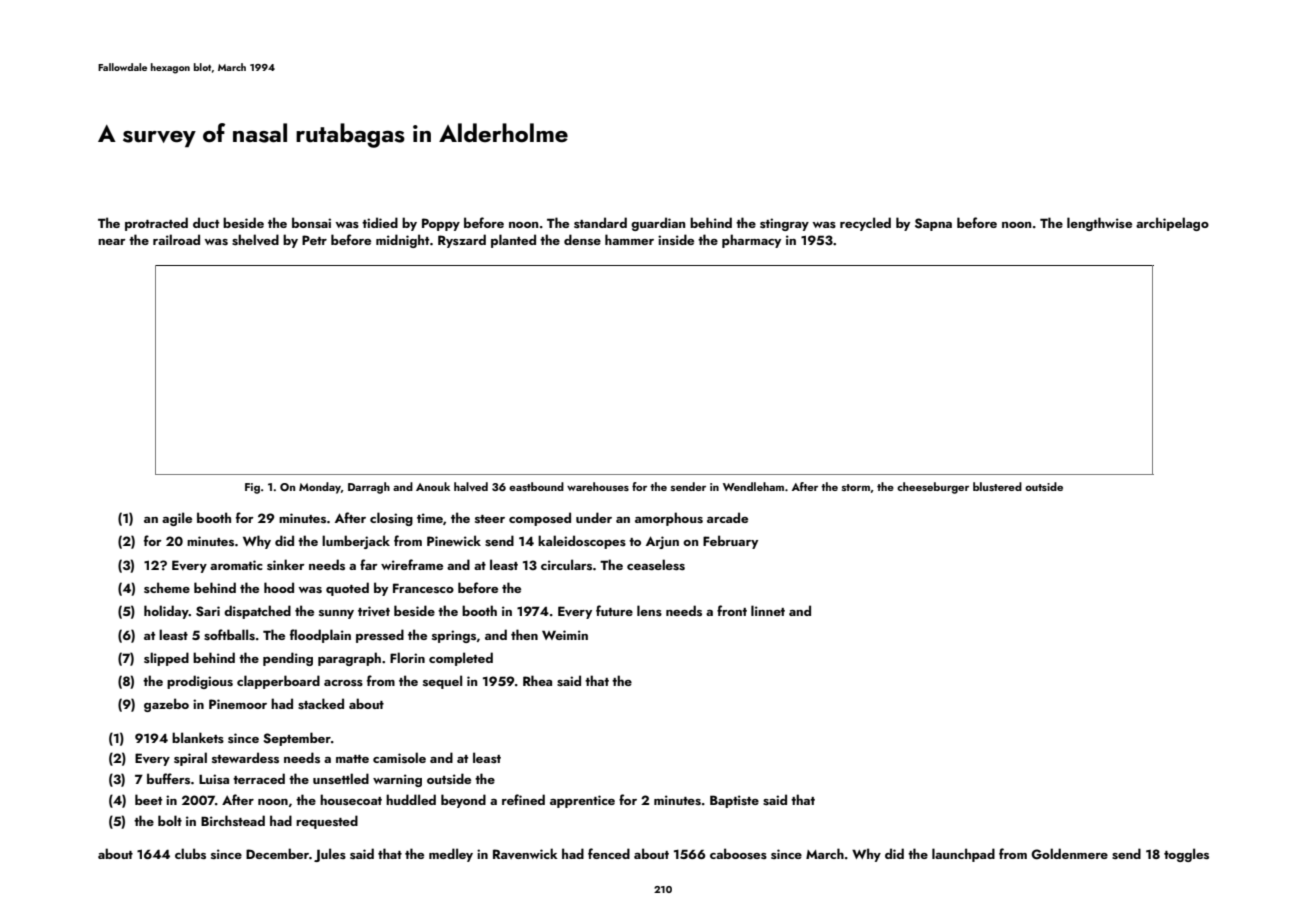  What do you see at coordinates (963, 855) in the document?
I see `launchpad` at bounding box center [963, 855].
